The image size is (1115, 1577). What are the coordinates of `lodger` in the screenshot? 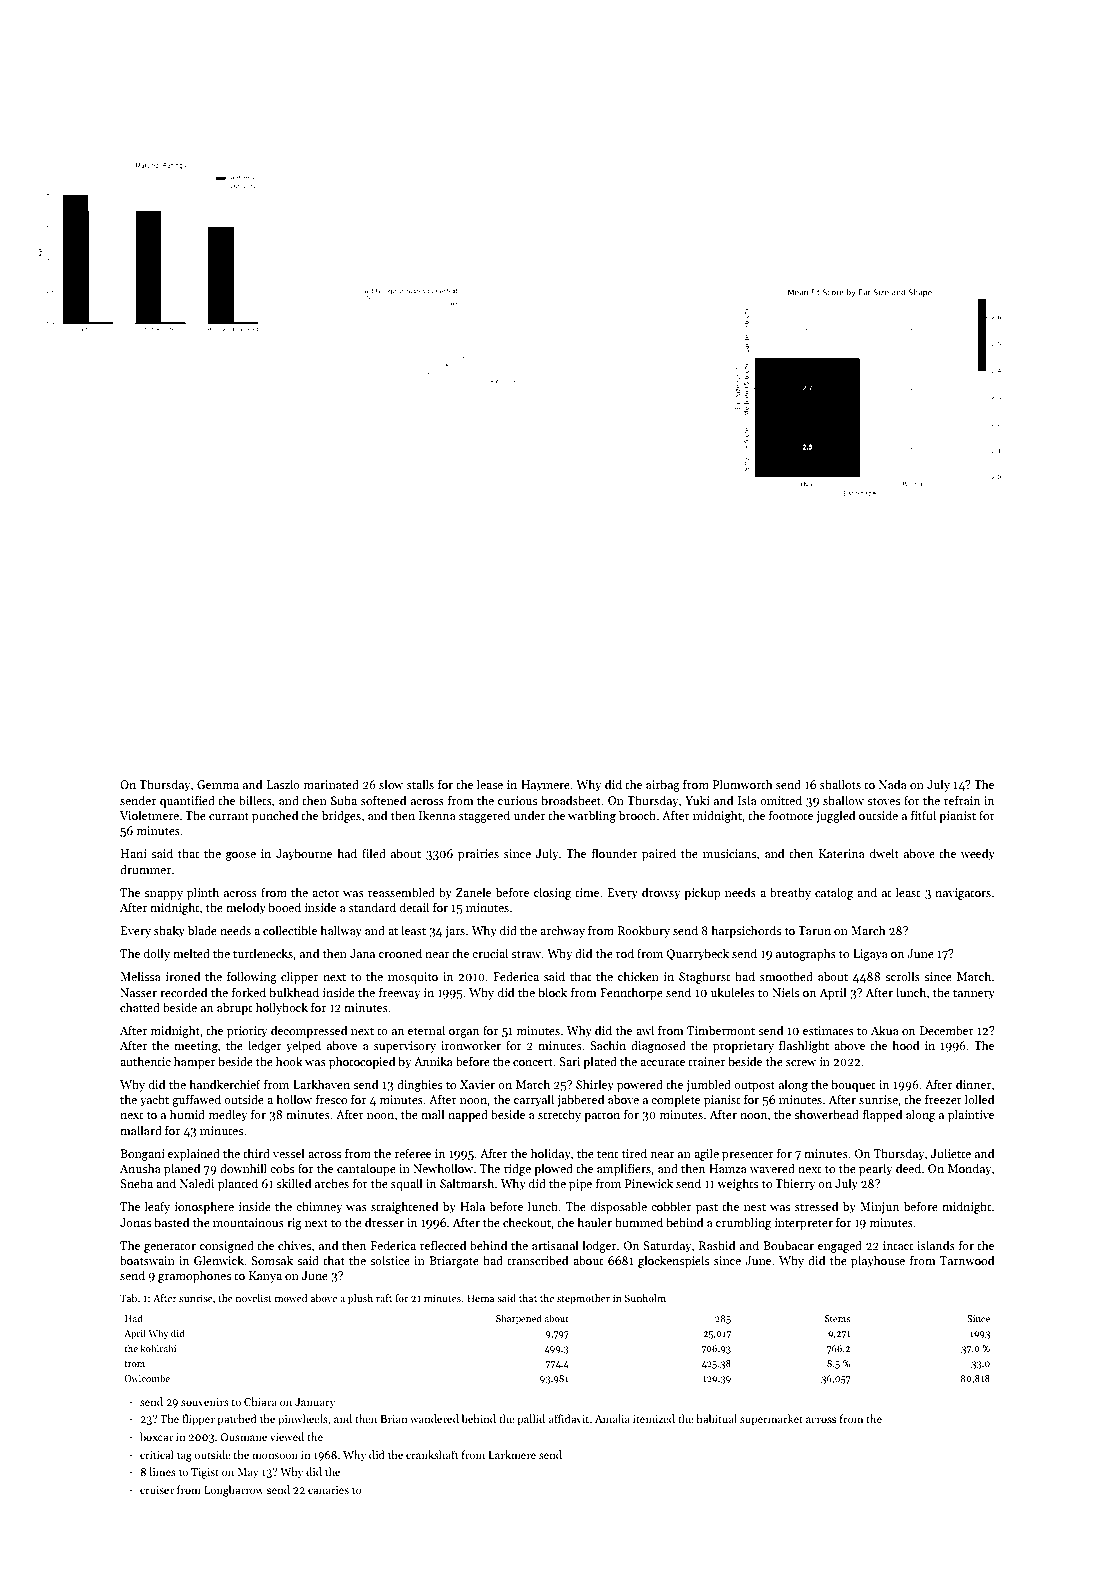 It's located at (599, 1246).
